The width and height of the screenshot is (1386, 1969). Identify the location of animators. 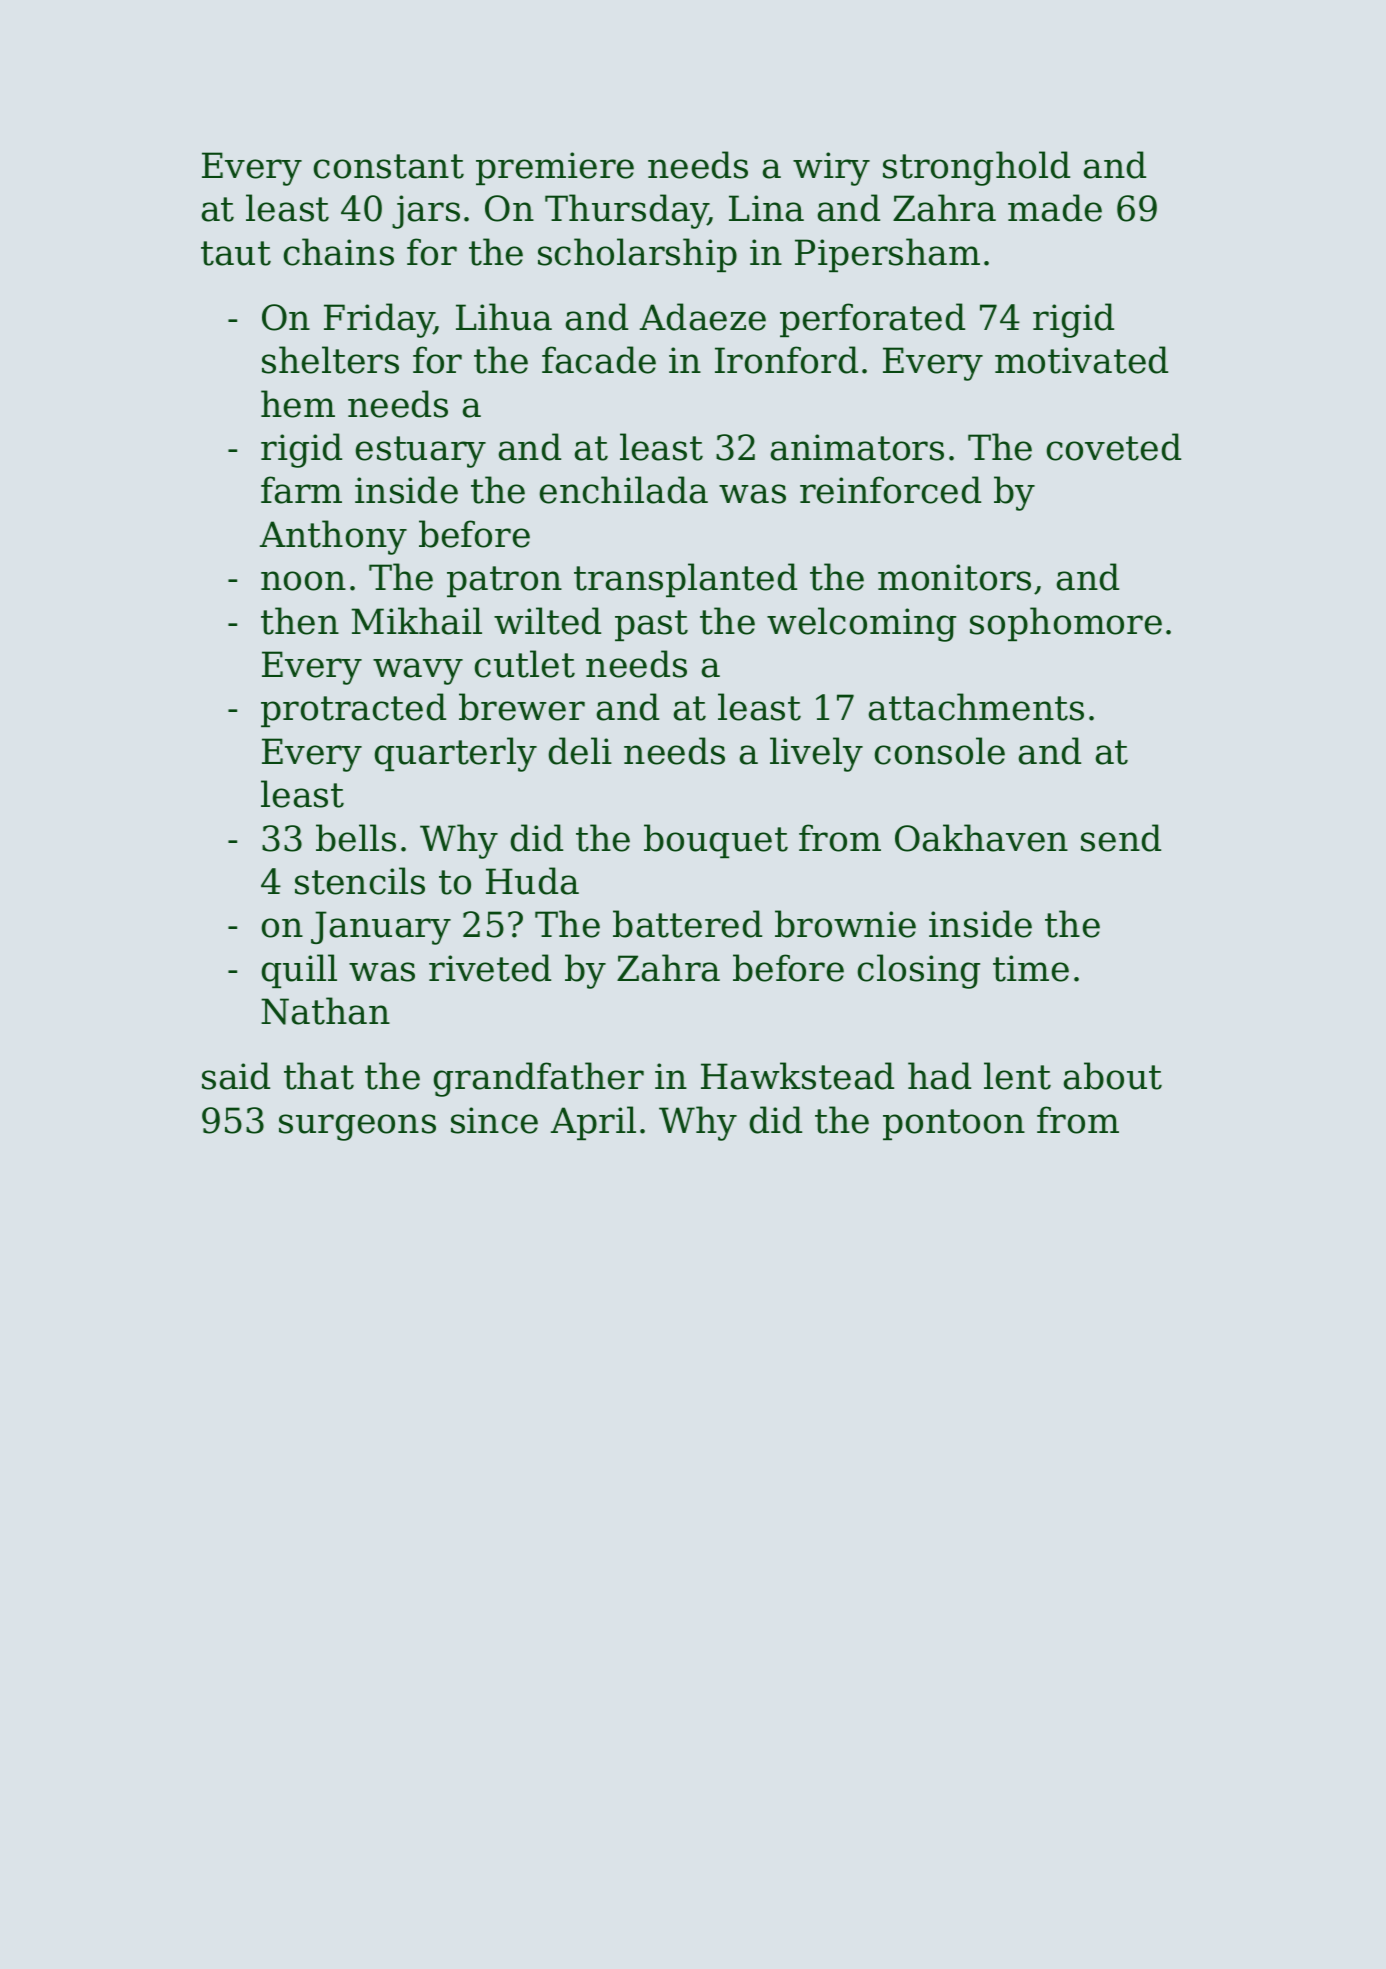
(857, 447).
